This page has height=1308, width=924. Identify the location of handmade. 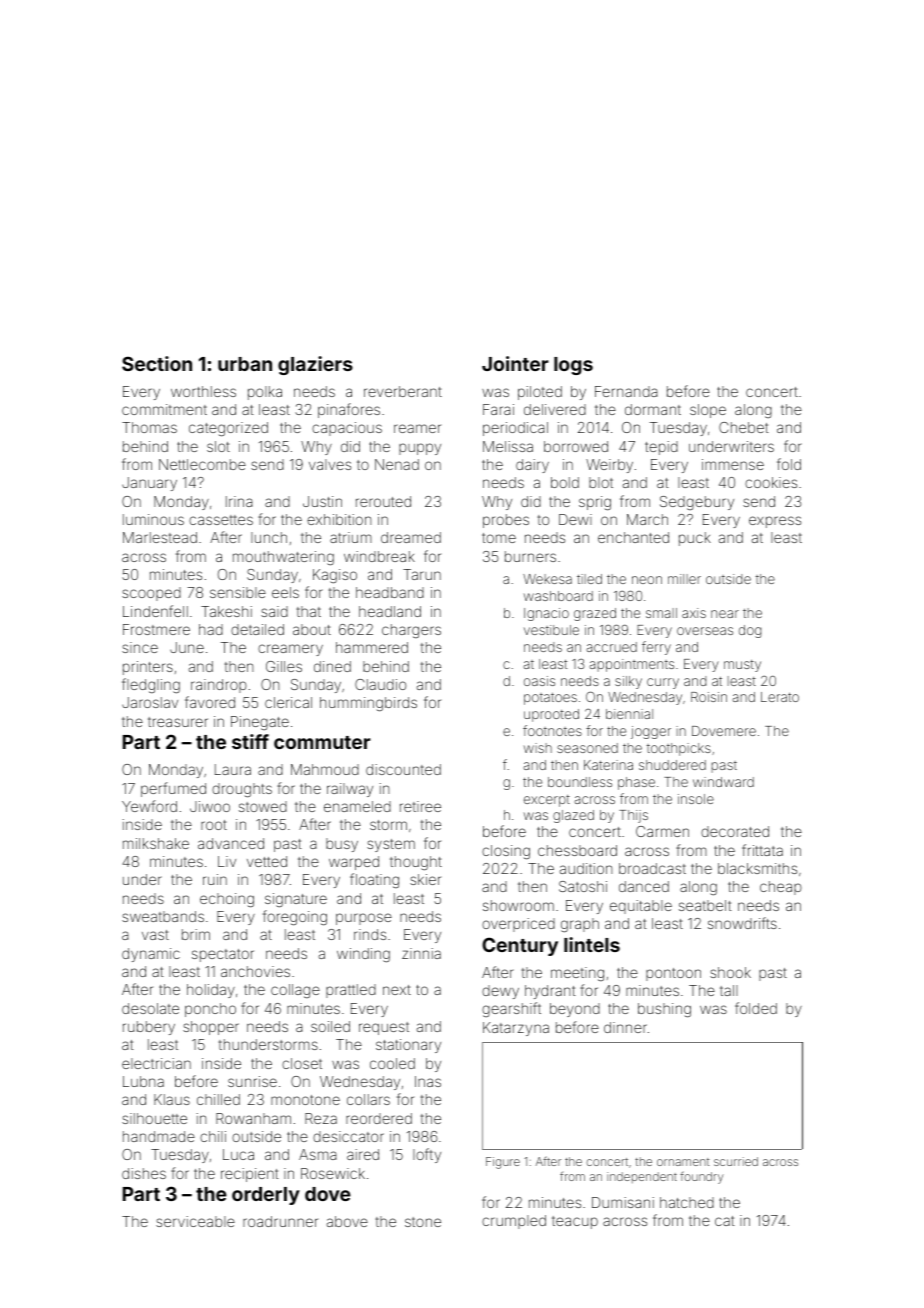
(159, 1136).
